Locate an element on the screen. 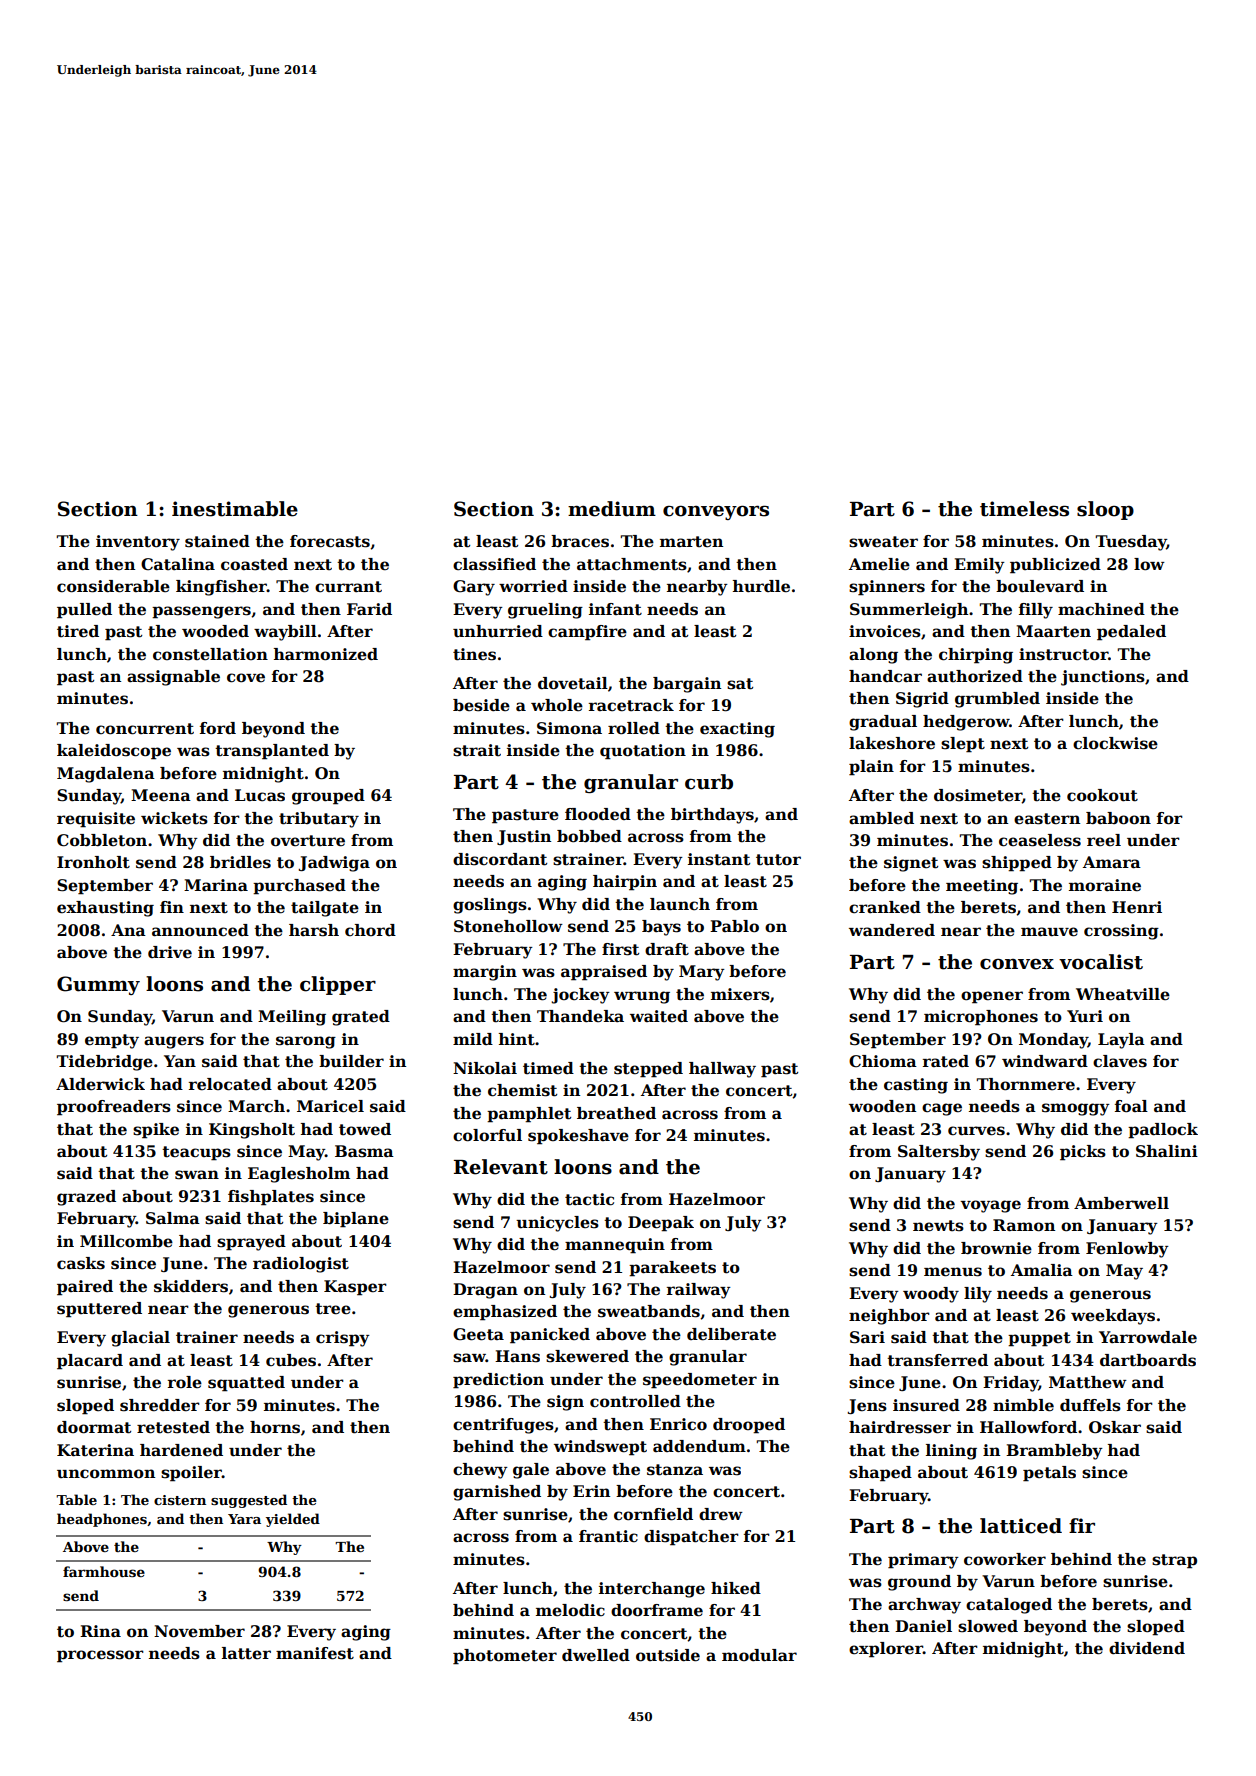 The height and width of the screenshot is (1776, 1256). modular is located at coordinates (759, 1655).
